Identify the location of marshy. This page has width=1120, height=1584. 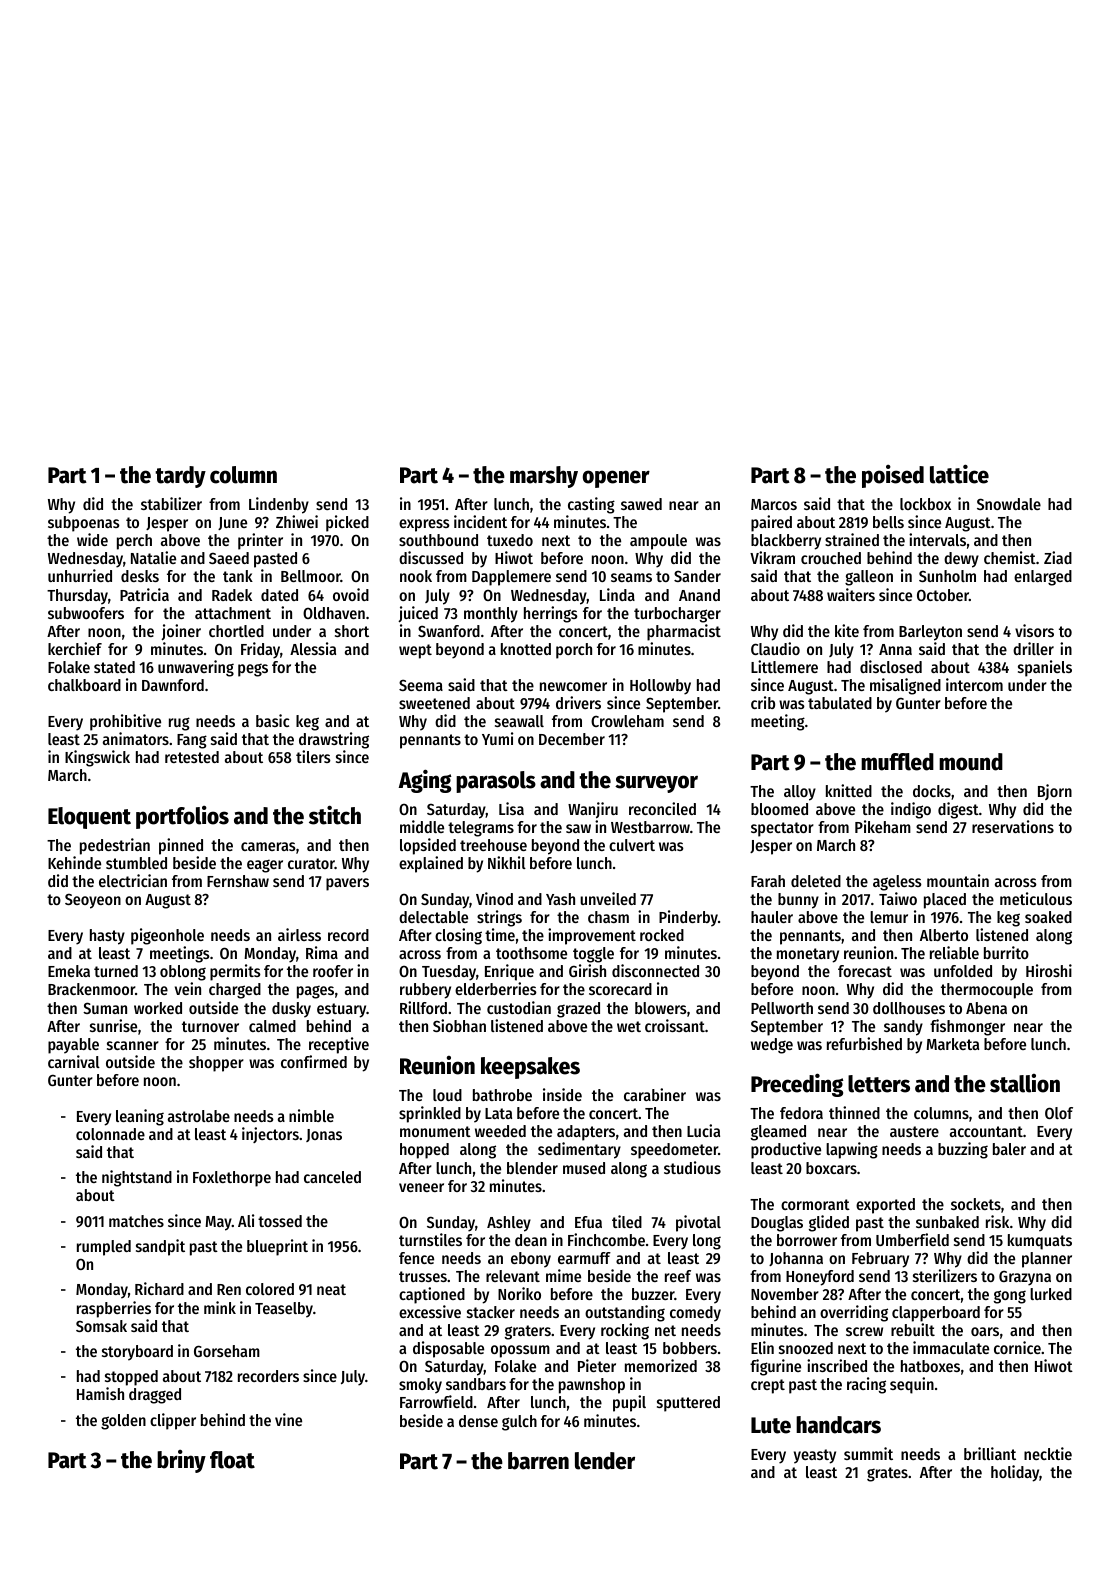
(544, 477).
